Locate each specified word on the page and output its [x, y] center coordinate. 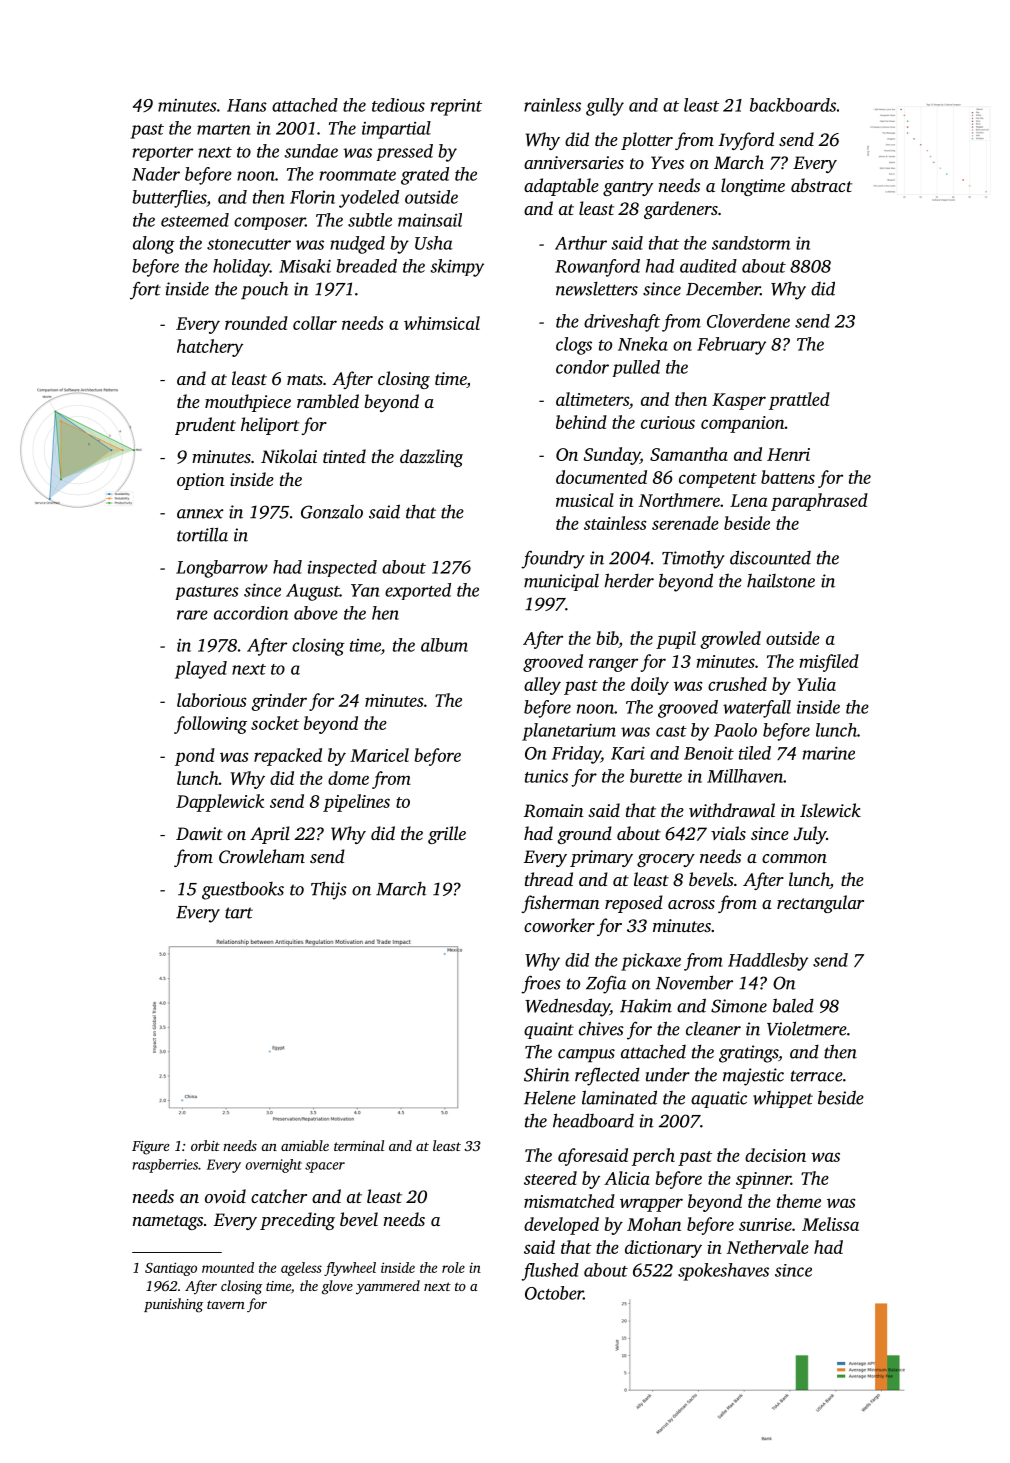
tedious [398, 105]
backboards [793, 105]
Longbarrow [222, 569]
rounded [256, 323]
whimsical [442, 323]
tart [239, 913]
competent [718, 480]
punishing [173, 1305]
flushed [550, 1272]
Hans [247, 105]
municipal [561, 582]
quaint [549, 1030]
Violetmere [807, 1028]
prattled [799, 401]
